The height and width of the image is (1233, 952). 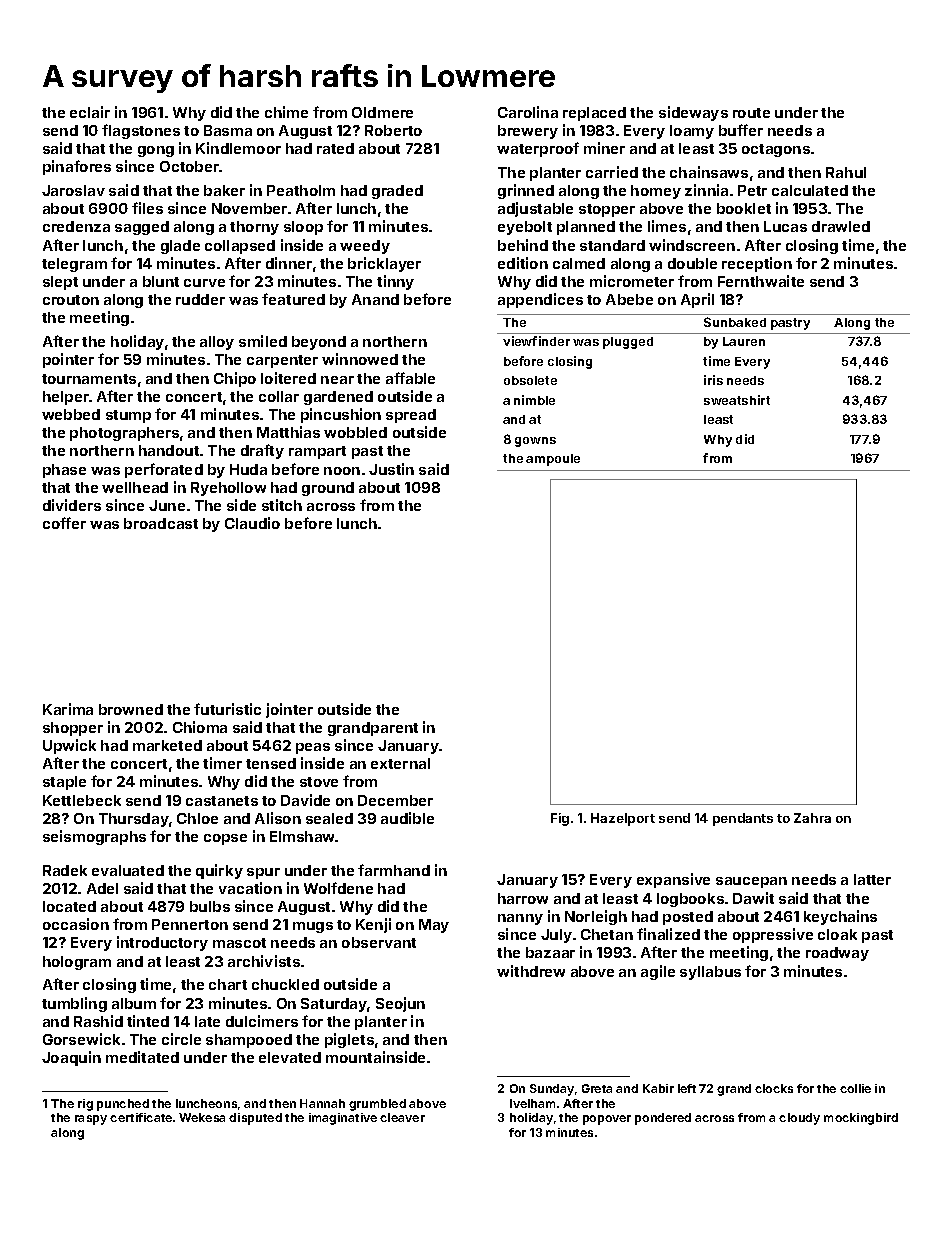 What do you see at coordinates (90, 112) in the image?
I see `eclair` at bounding box center [90, 112].
